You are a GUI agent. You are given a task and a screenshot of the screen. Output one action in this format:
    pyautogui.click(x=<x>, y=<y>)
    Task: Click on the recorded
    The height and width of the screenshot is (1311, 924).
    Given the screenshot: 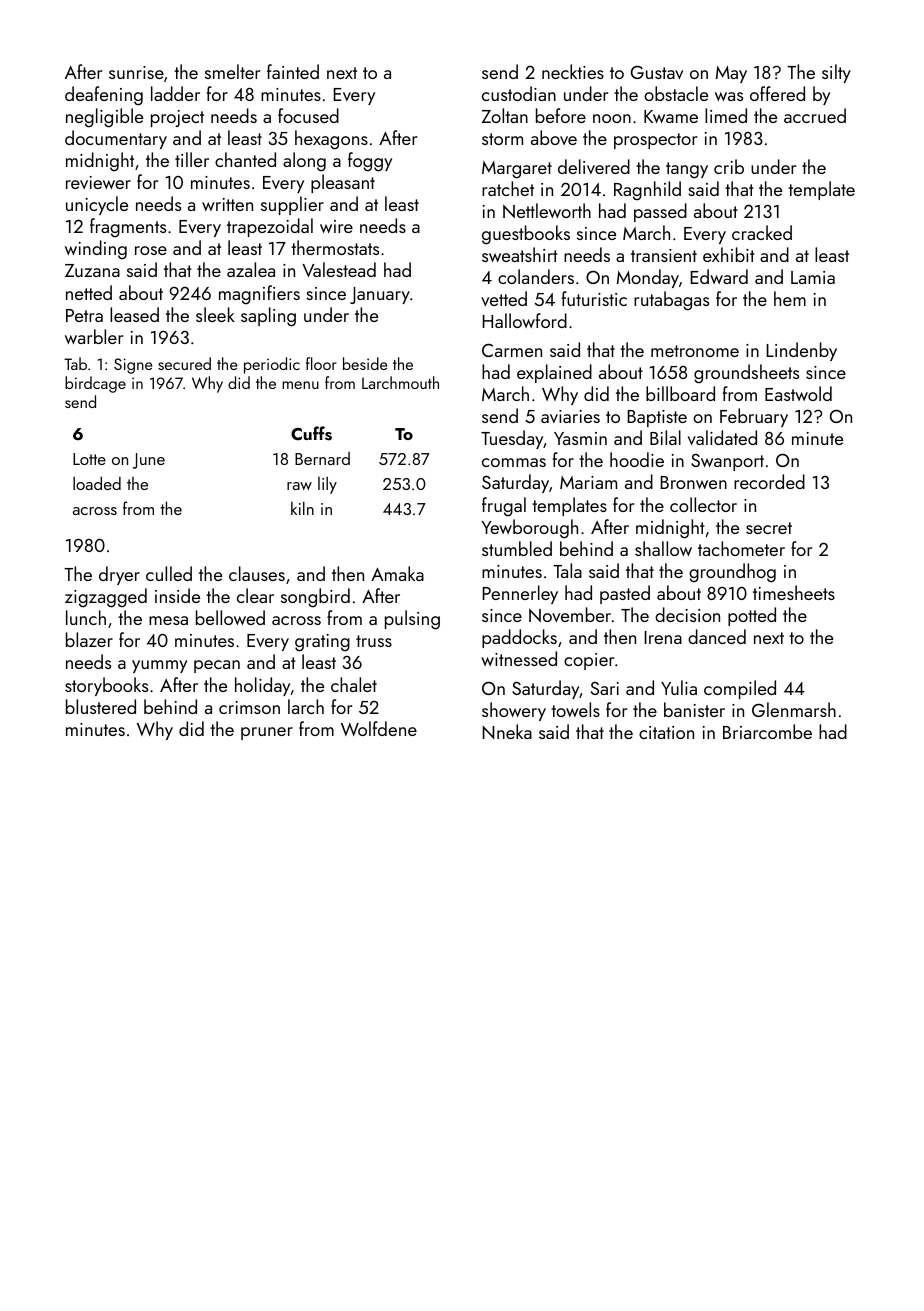 What is the action you would take?
    pyautogui.click(x=769, y=481)
